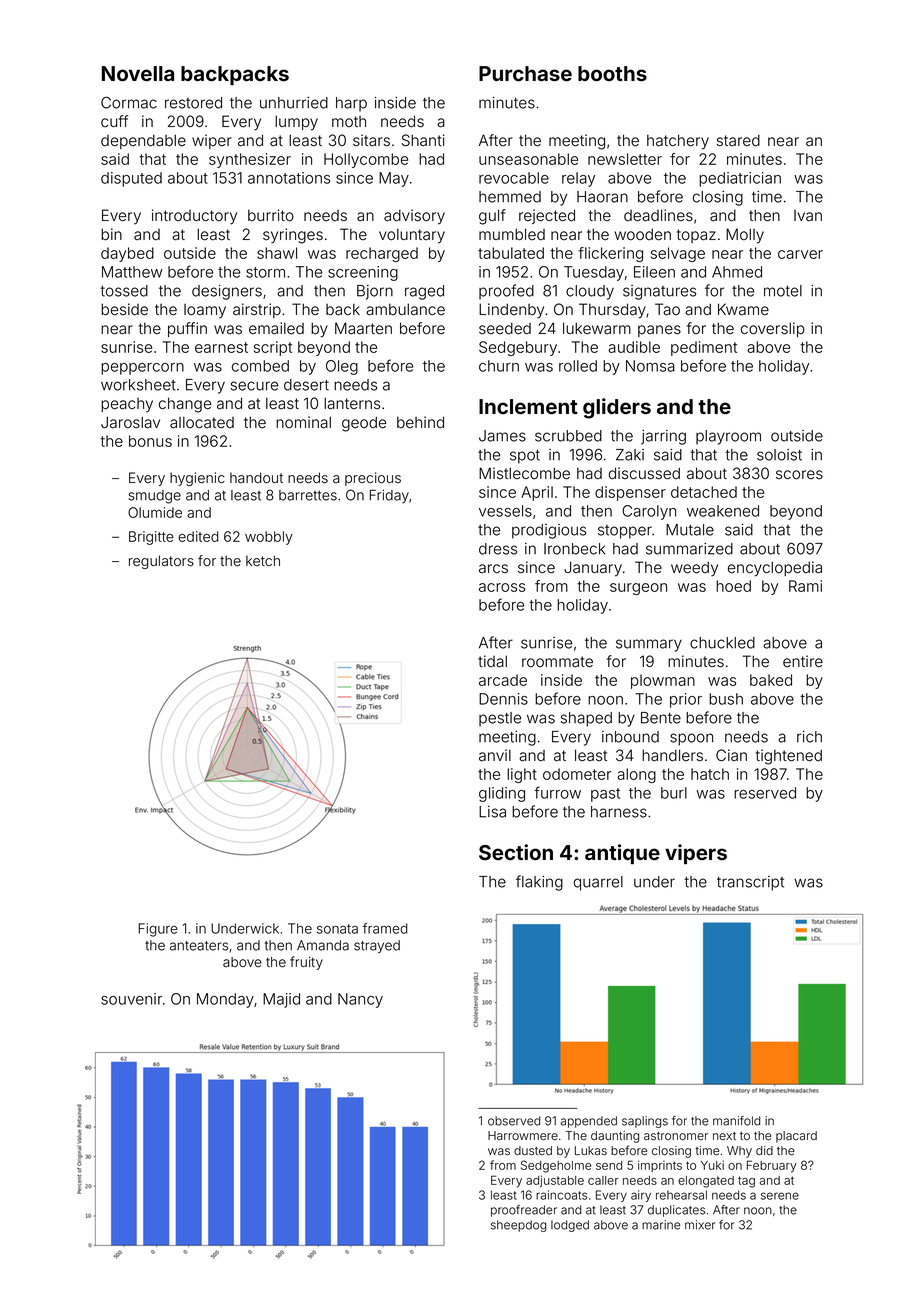  I want to click on daybed, so click(127, 254).
